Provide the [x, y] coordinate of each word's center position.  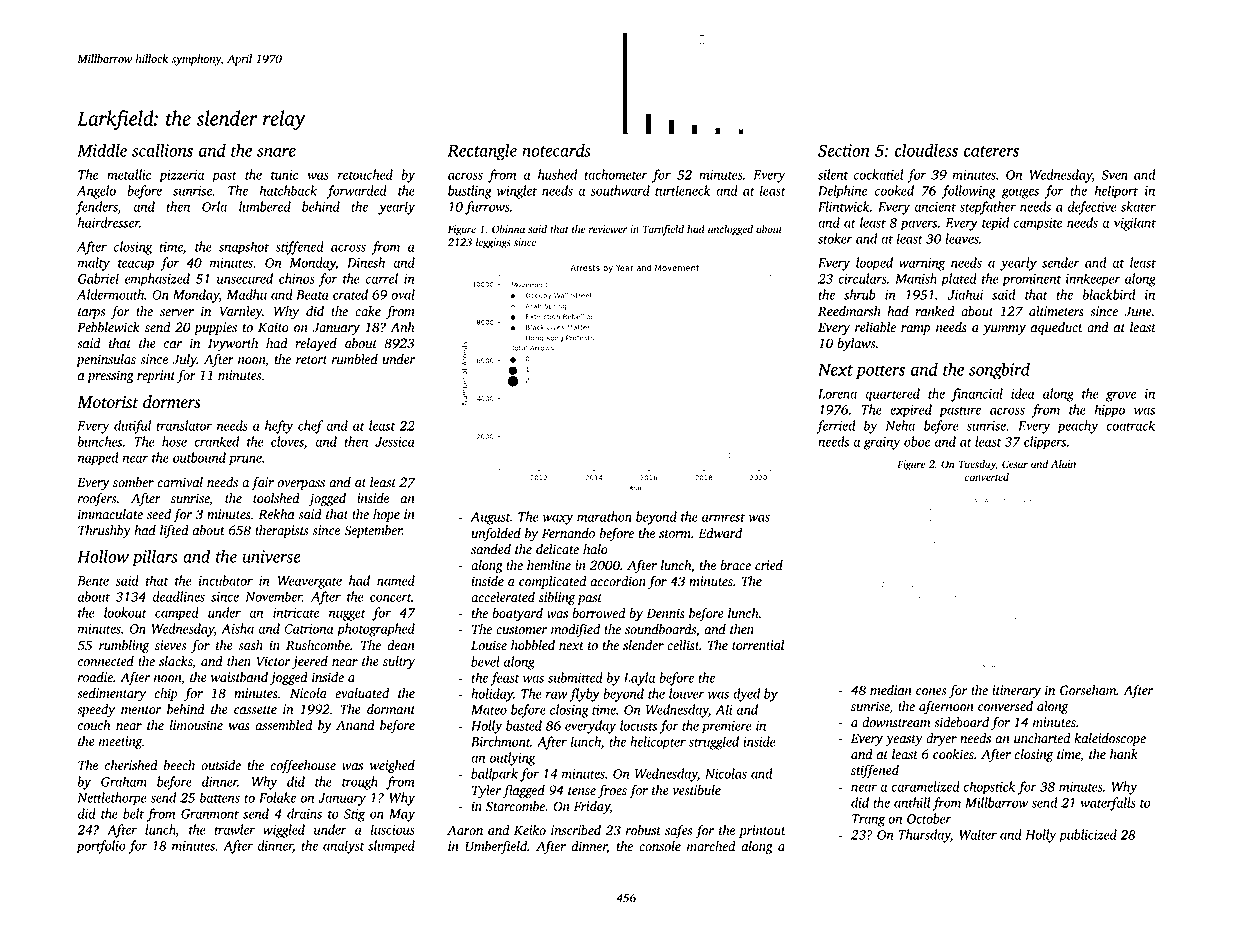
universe [271, 556]
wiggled [284, 831]
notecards [556, 150]
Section [844, 150]
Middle [102, 150]
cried [769, 565]
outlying [512, 759]
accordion [618, 581]
